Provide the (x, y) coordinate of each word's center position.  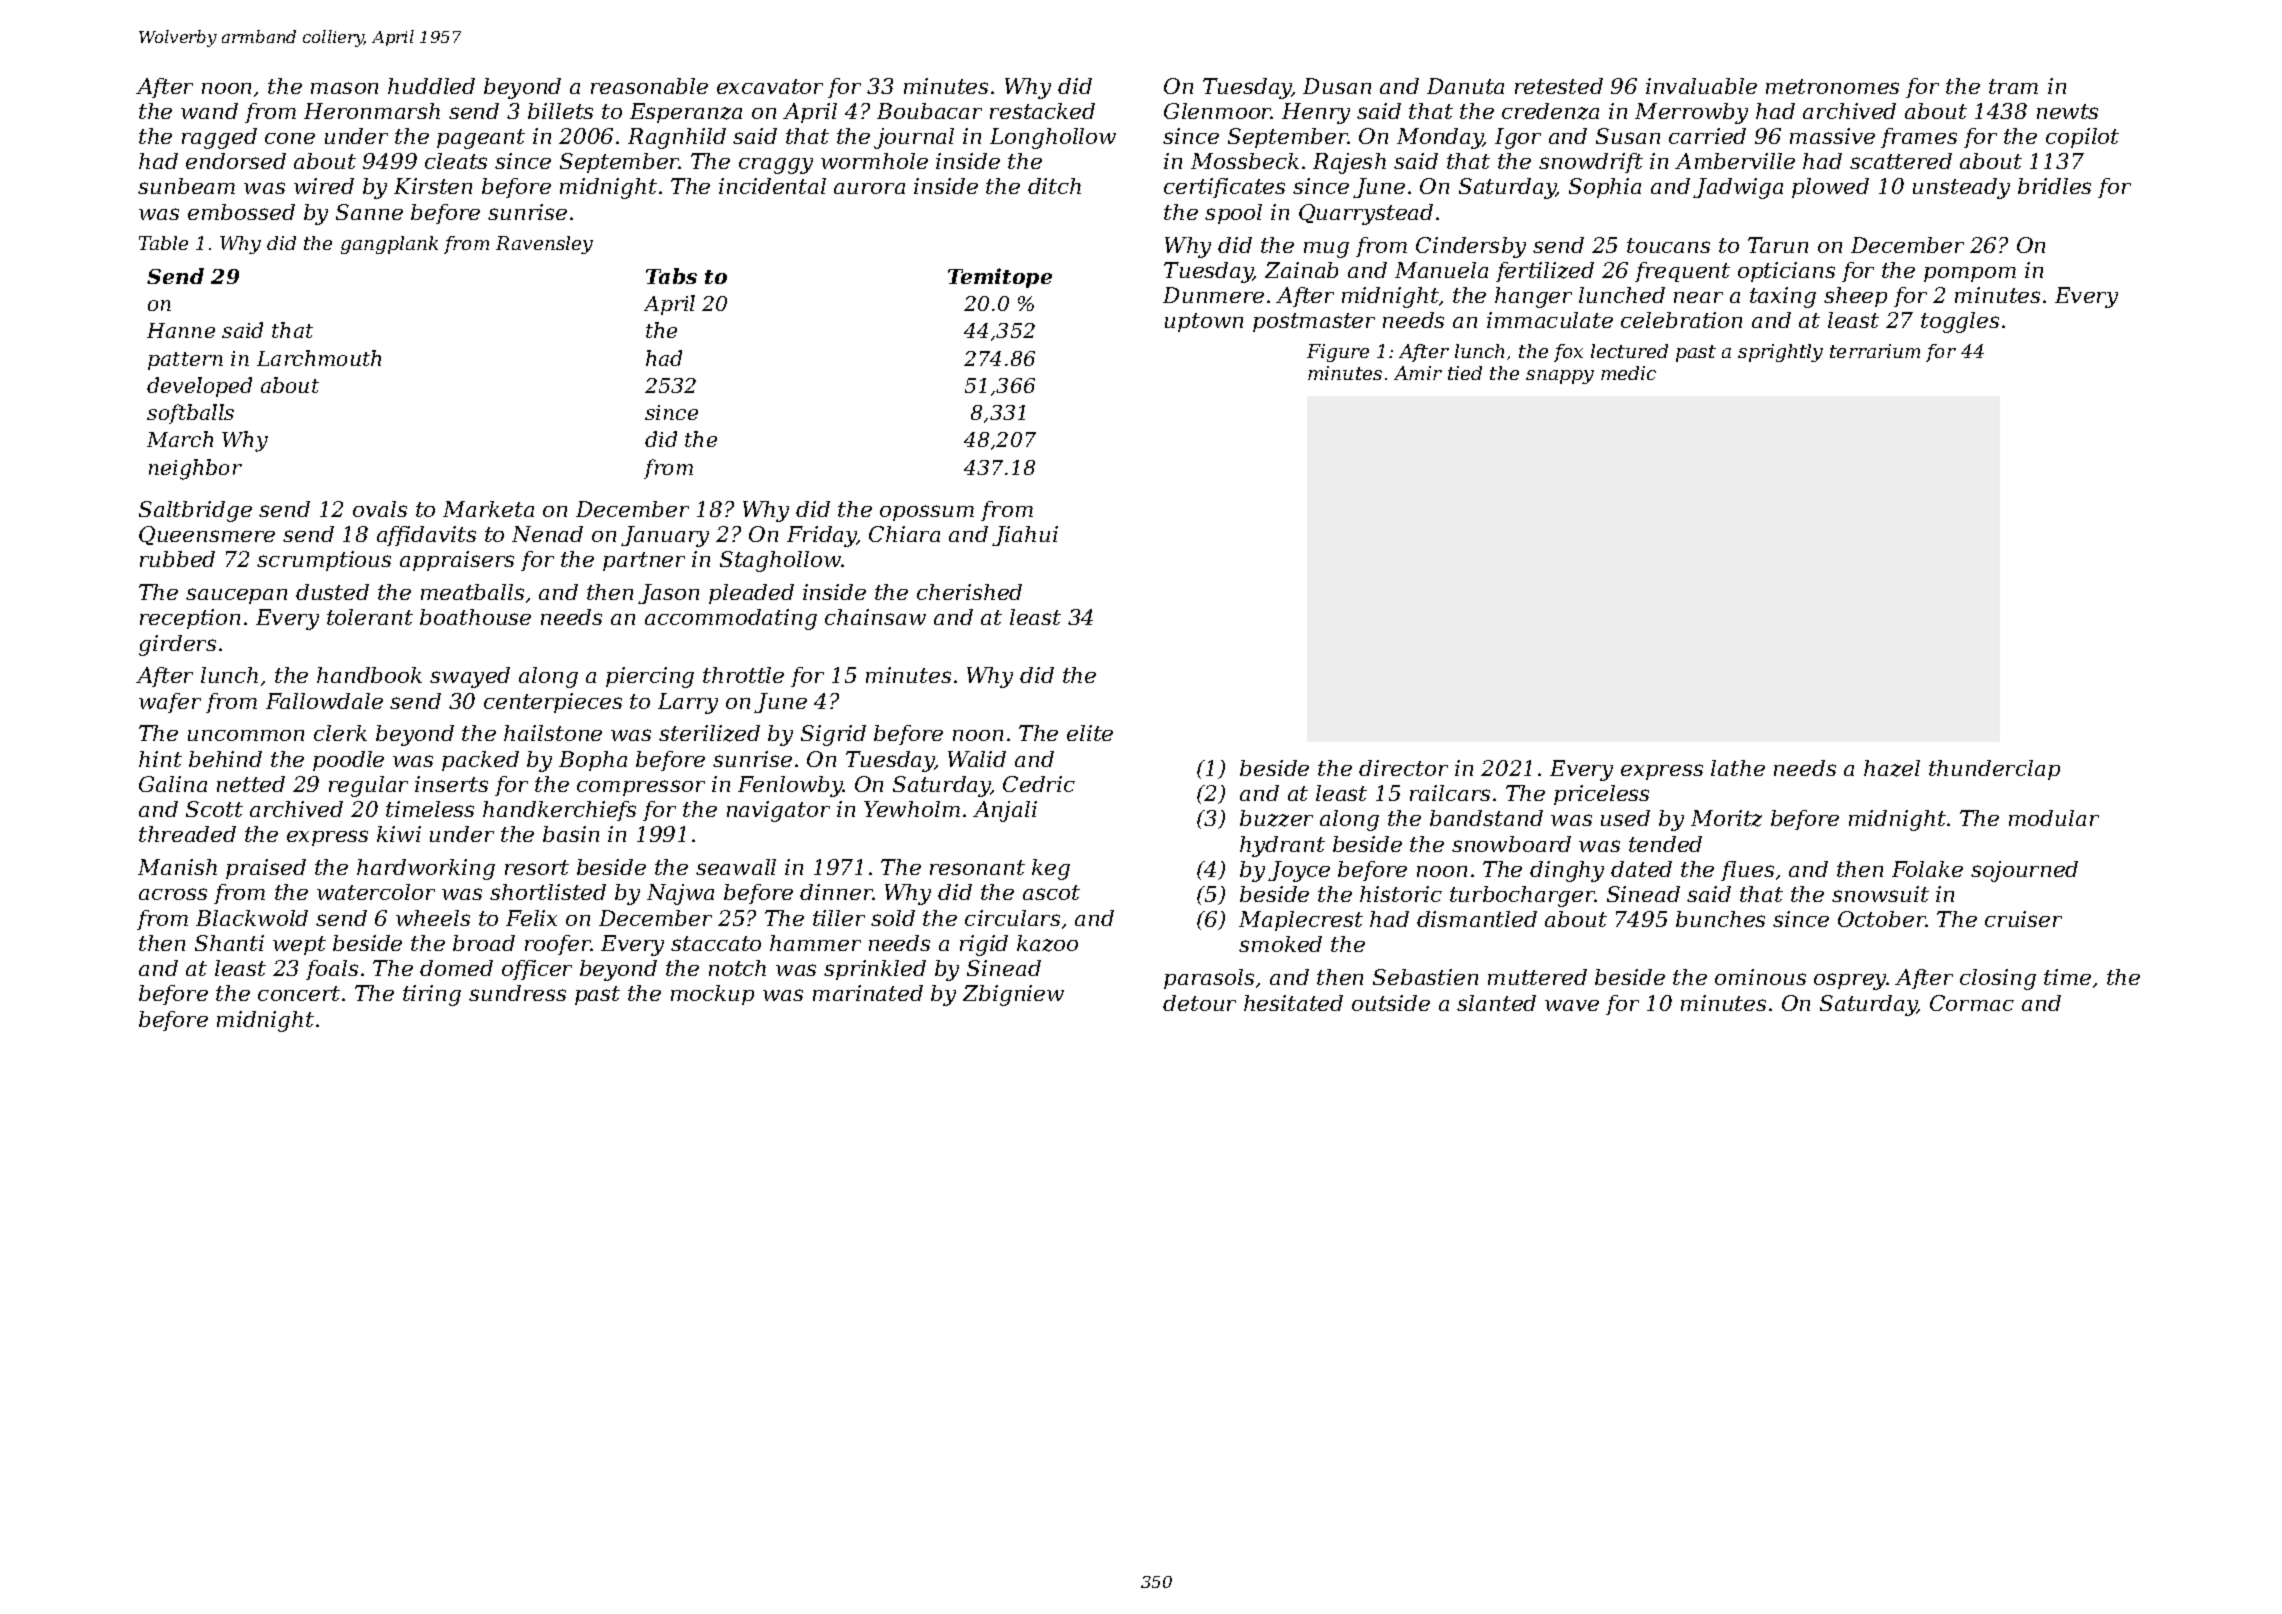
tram (2013, 86)
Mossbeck (1245, 161)
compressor (641, 788)
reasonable (649, 86)
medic (1628, 373)
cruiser (2023, 919)
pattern (185, 361)
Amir (1418, 373)
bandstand (1486, 818)
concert (299, 993)
